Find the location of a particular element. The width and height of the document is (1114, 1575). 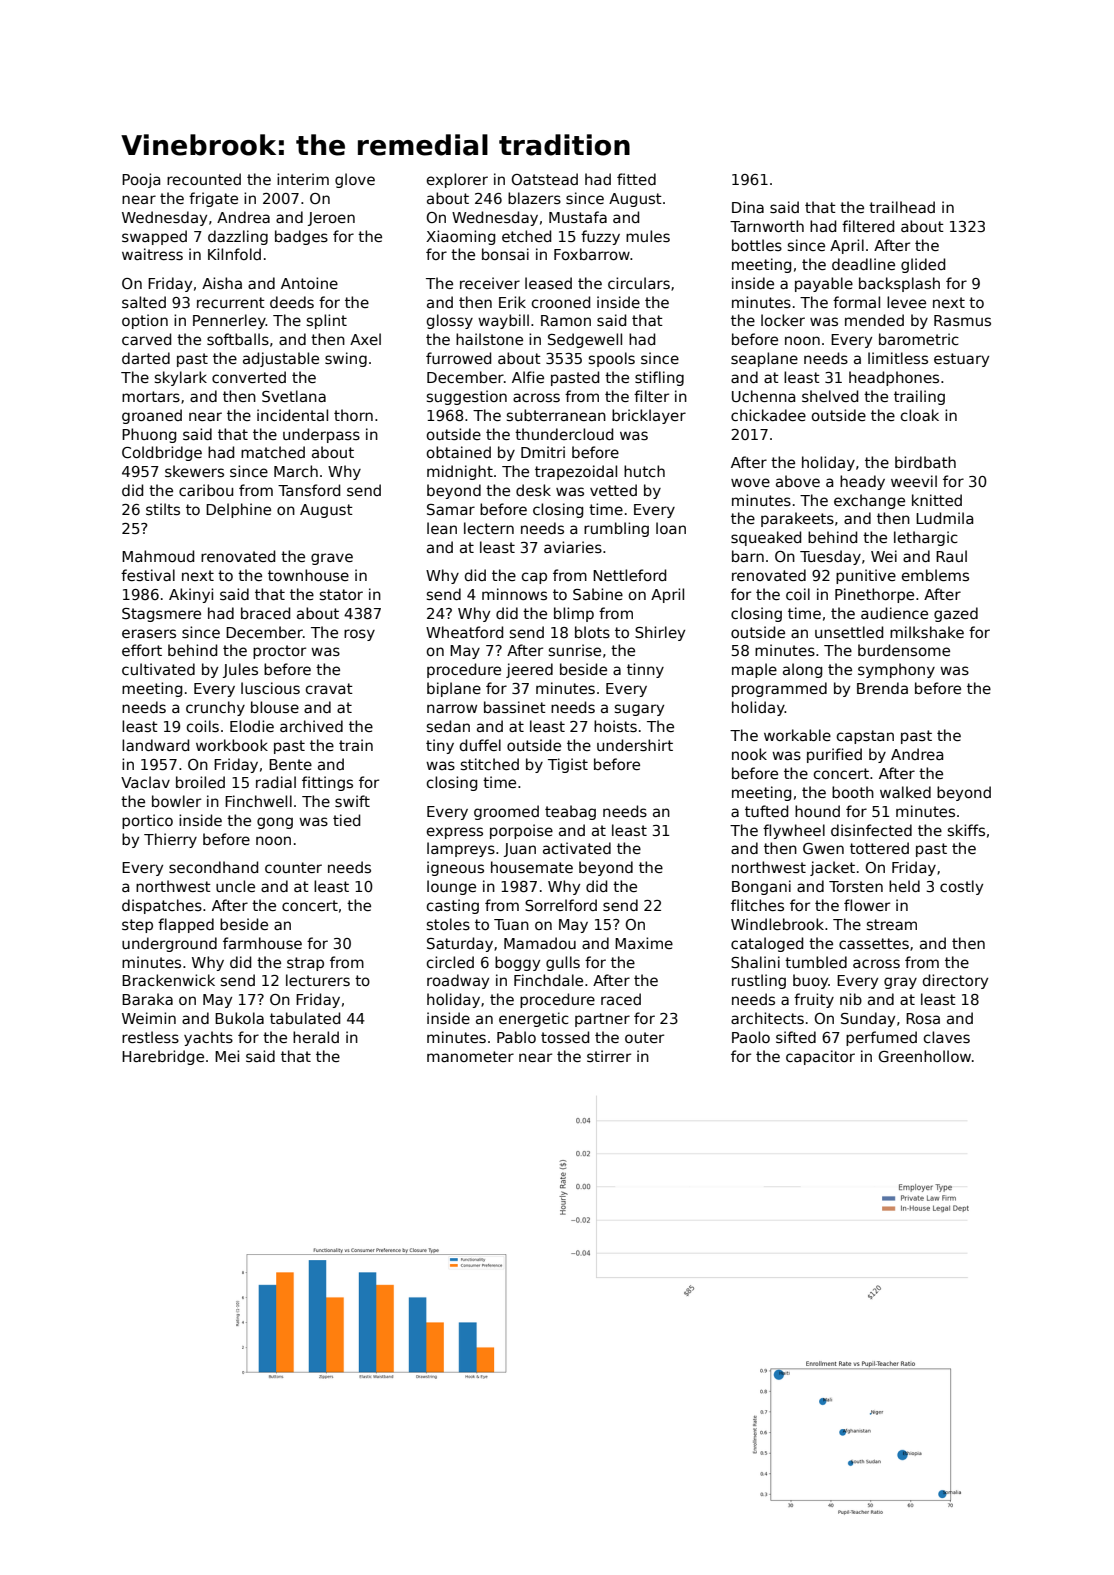

Tigist is located at coordinates (568, 765).
